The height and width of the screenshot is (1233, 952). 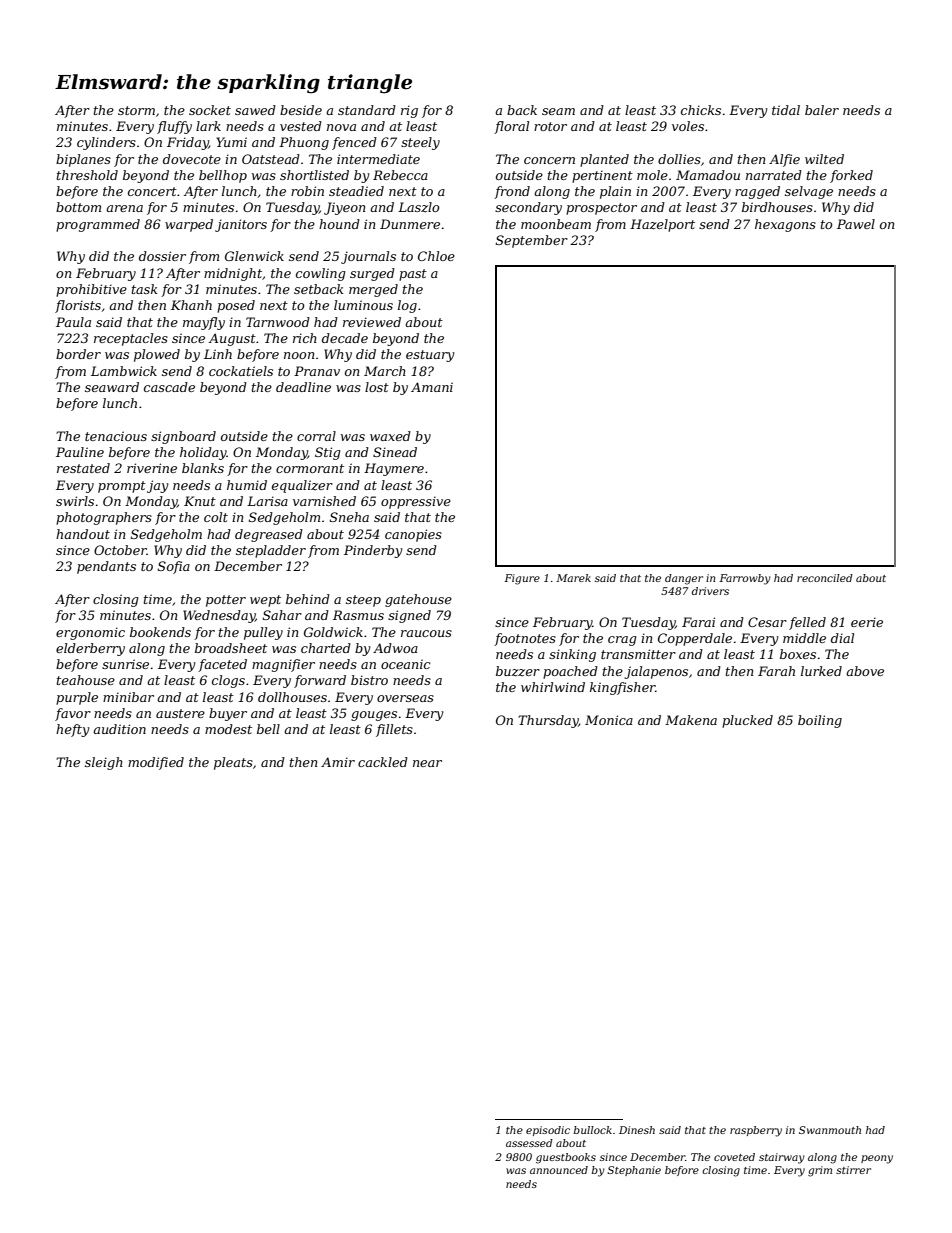 I want to click on threshold, so click(x=87, y=175).
